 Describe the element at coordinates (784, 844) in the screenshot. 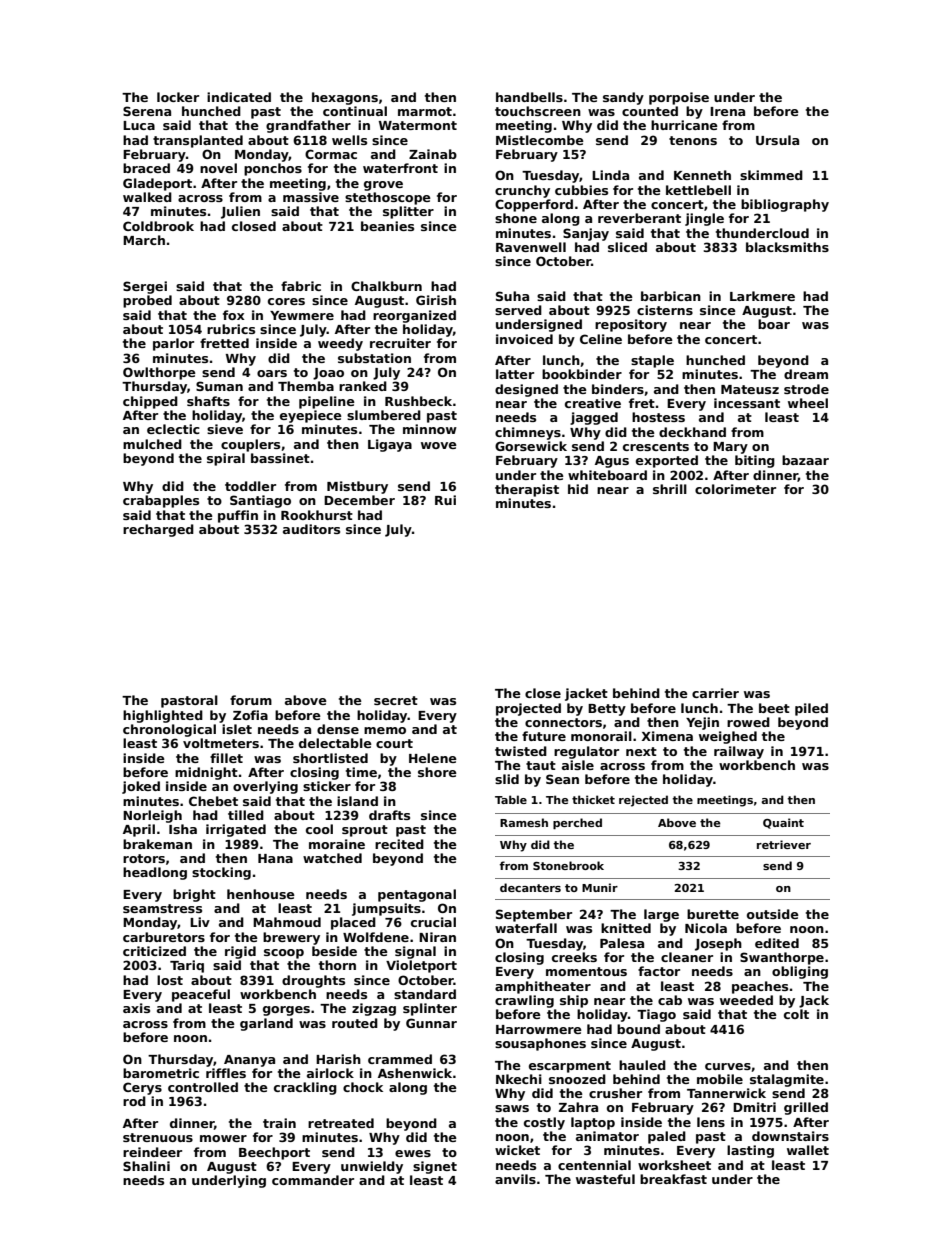

I see `retriever` at that location.
